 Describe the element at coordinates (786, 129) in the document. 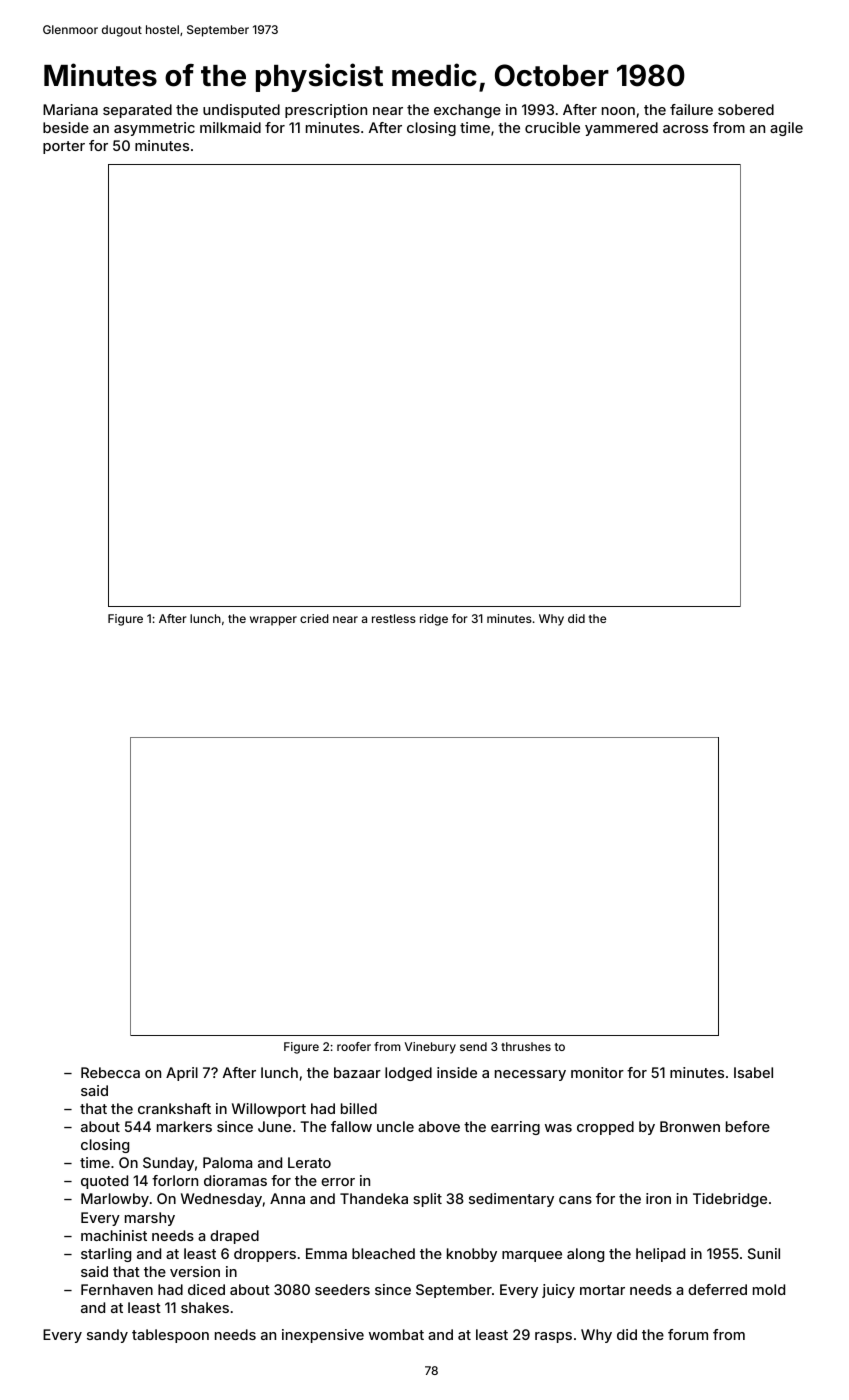

I see `agile` at that location.
